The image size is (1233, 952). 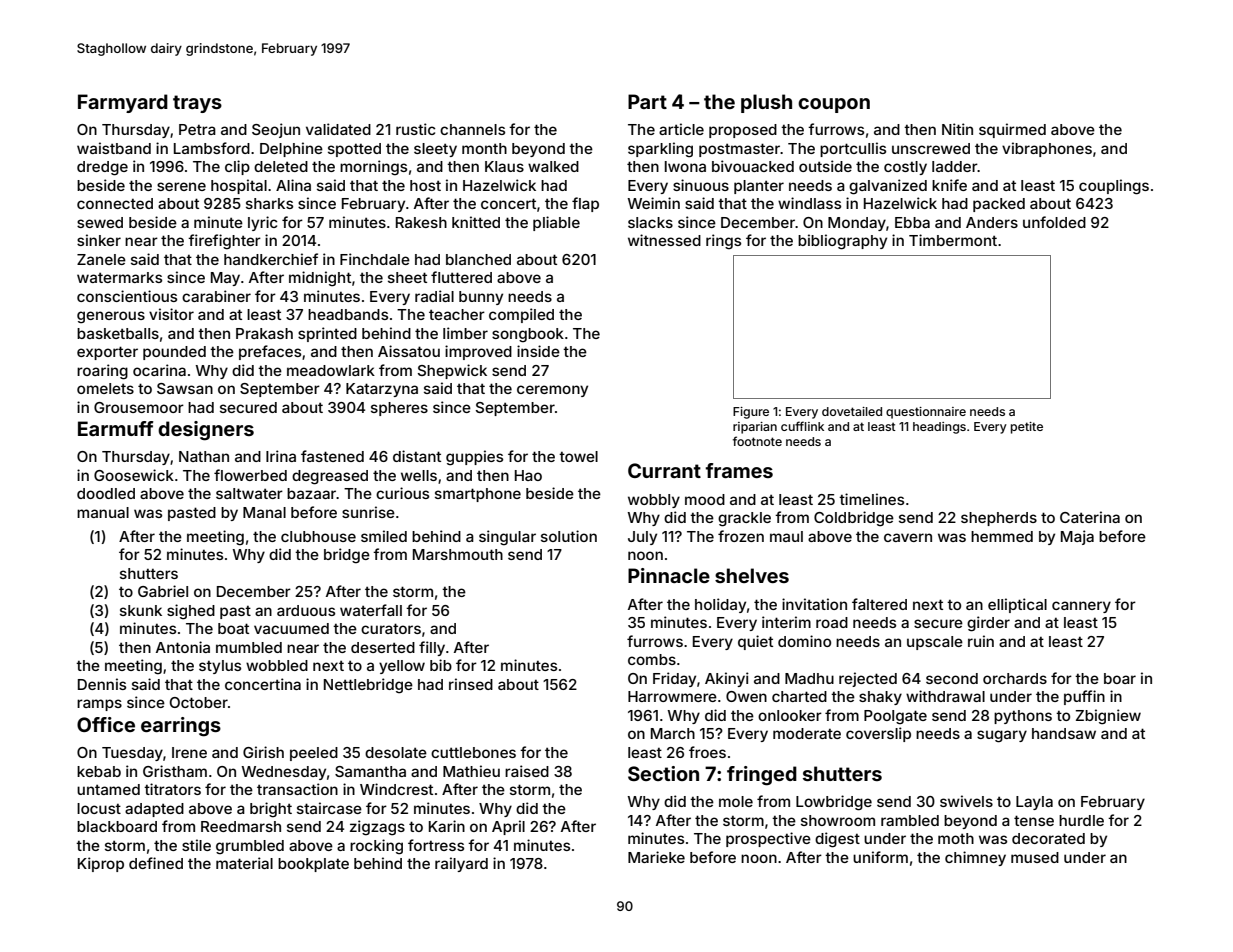 I want to click on ceremony, so click(x=552, y=391).
